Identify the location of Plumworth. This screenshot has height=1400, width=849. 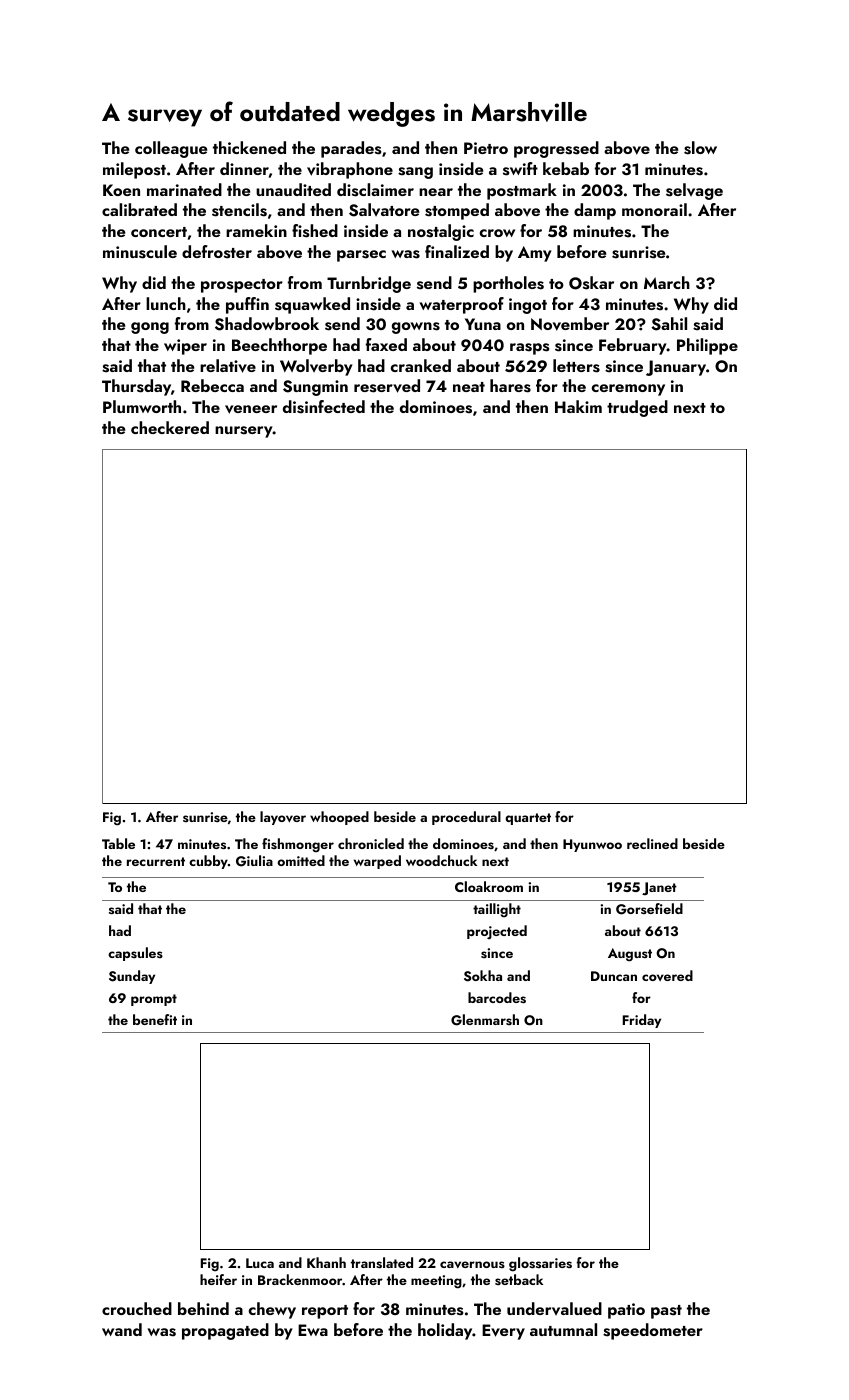
(142, 406).
